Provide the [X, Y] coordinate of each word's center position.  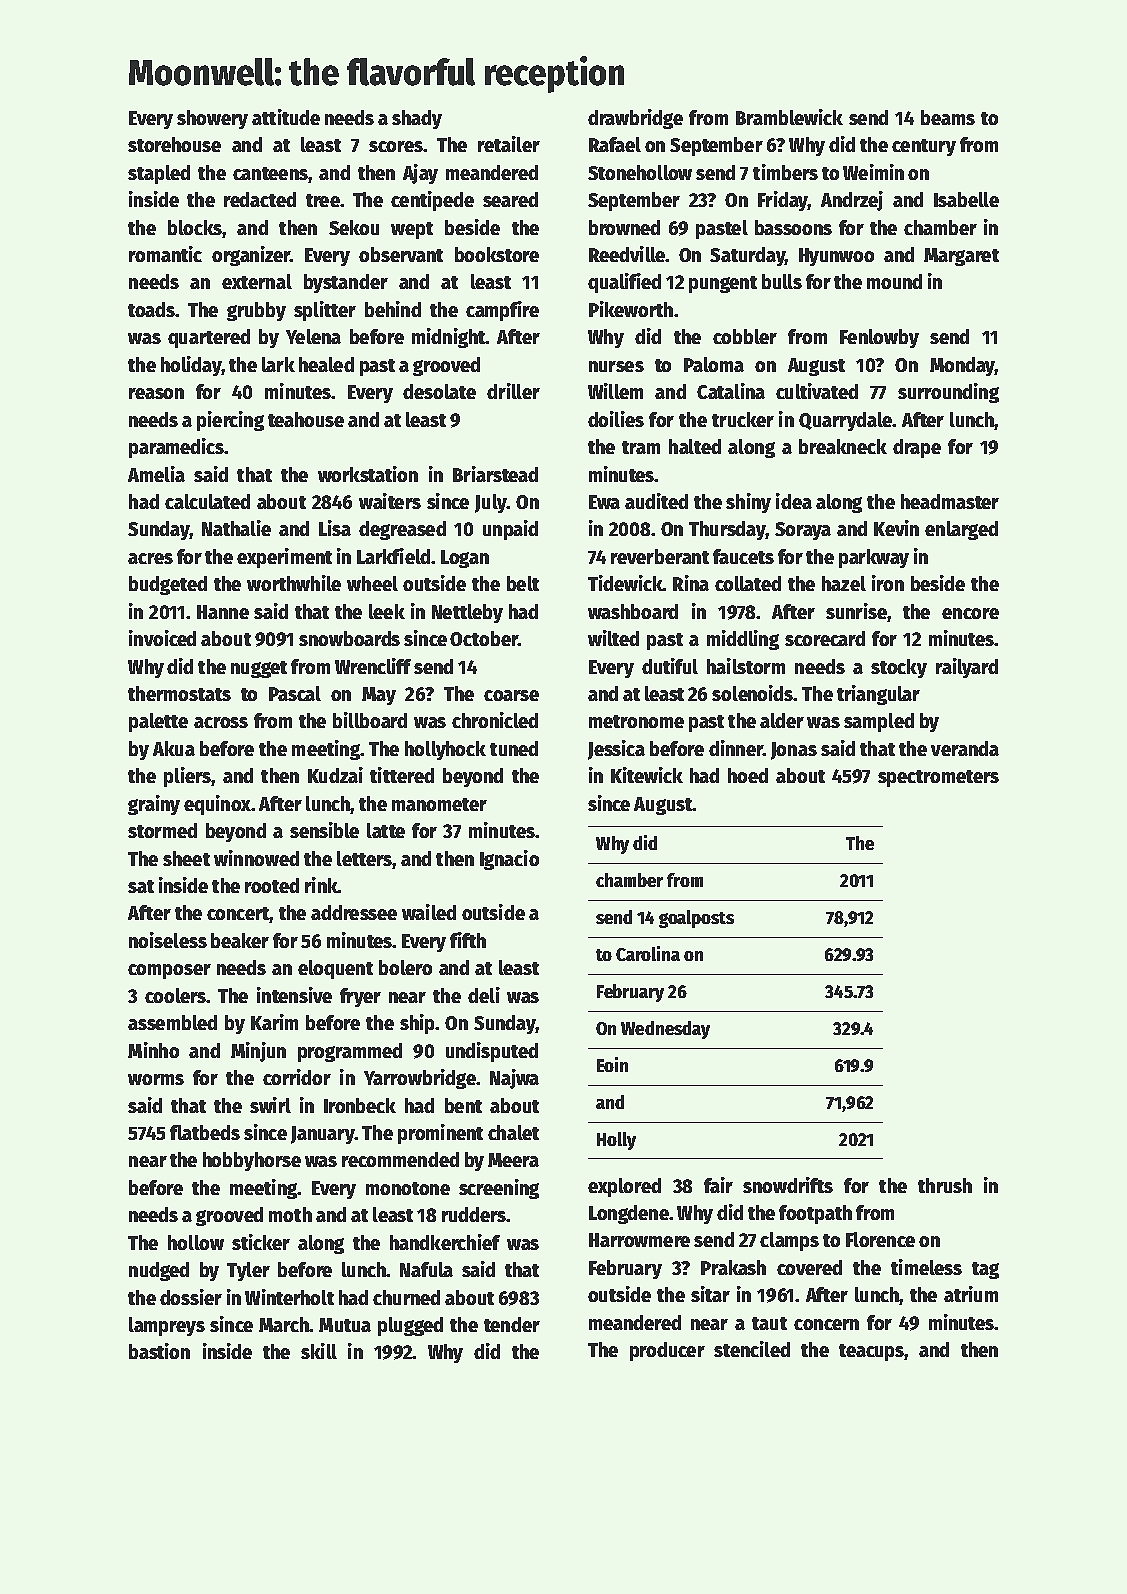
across [221, 722]
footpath [815, 1214]
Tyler [248, 1271]
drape [917, 448]
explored [624, 1187]
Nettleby [467, 613]
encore [970, 613]
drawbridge [635, 119]
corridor [297, 1077]
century [924, 147]
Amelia [156, 474]
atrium [971, 1294]
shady [417, 119]
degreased [402, 530]
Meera [513, 1160]
